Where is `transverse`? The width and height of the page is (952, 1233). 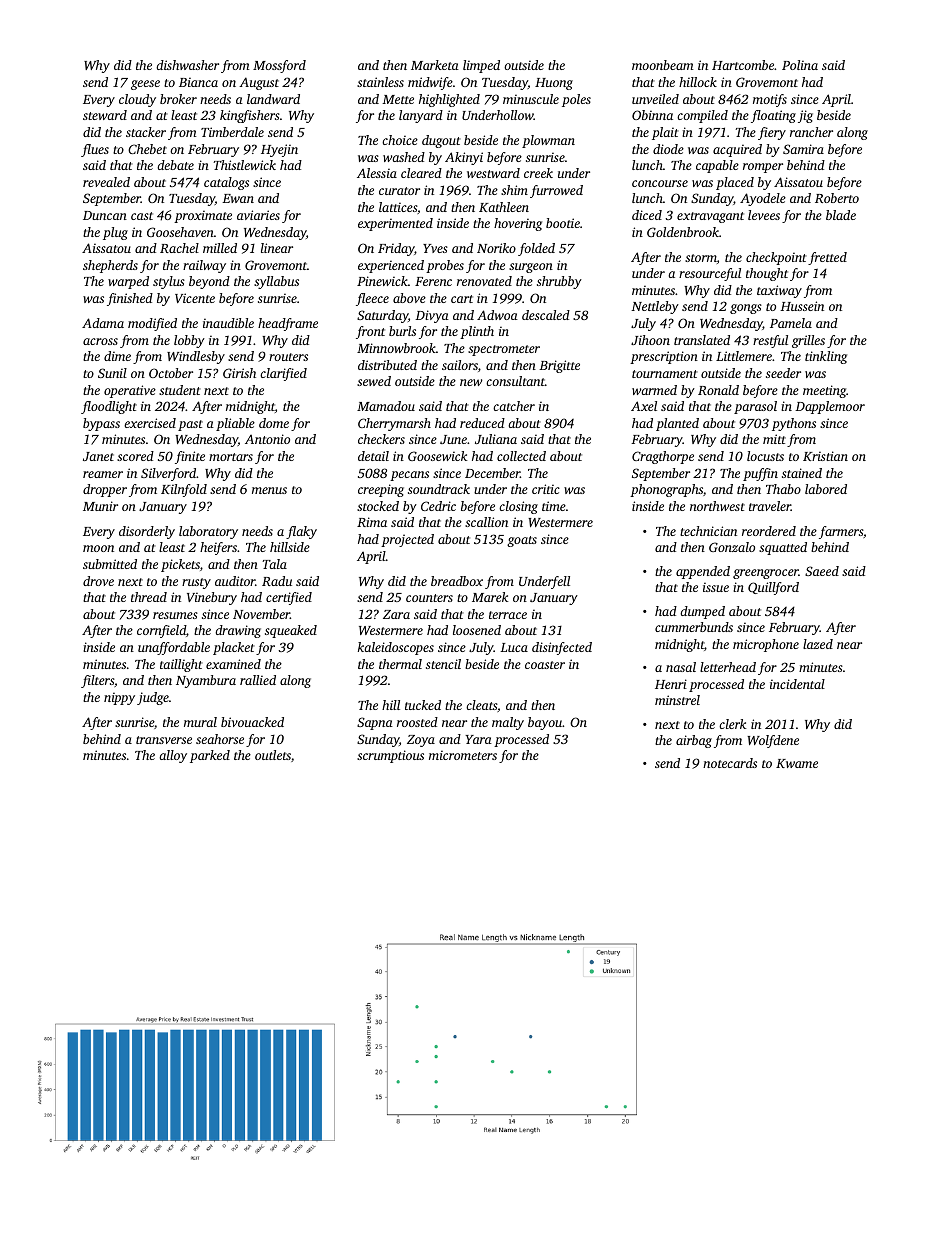 transverse is located at coordinates (164, 740).
